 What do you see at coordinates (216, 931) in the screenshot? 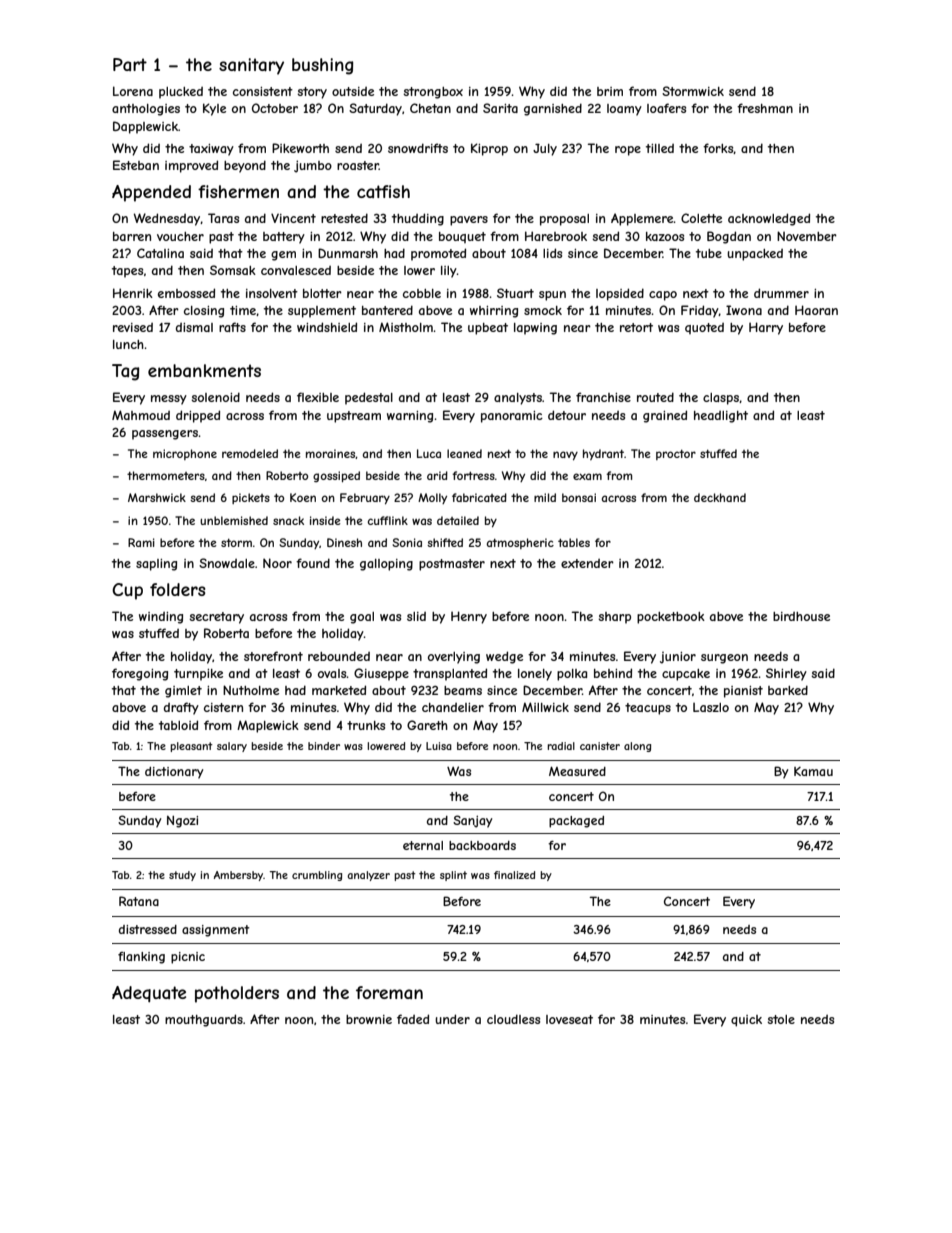
I see `assignment` at bounding box center [216, 931].
